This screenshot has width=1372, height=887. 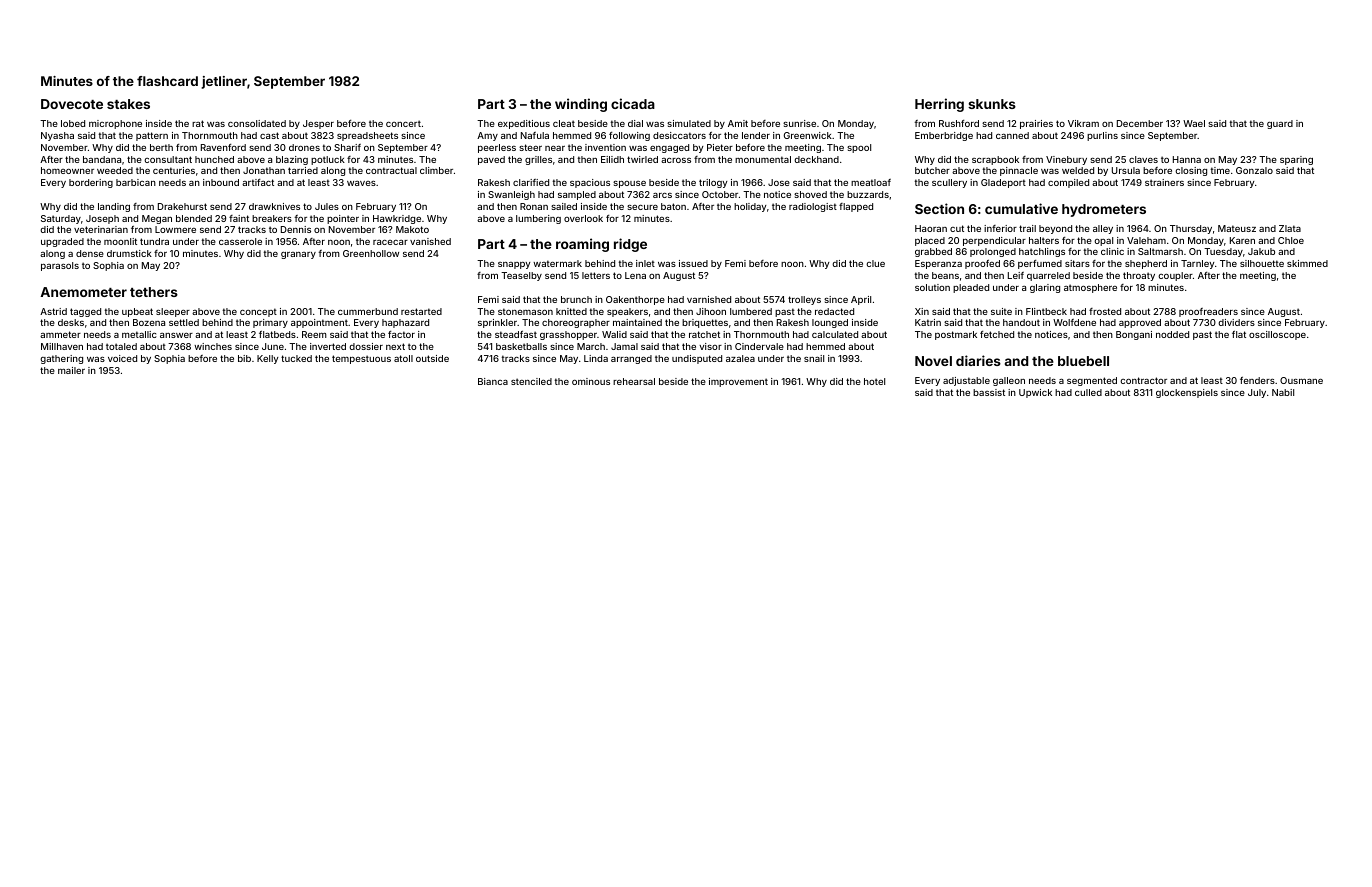 What do you see at coordinates (493, 381) in the screenshot?
I see `Bianca` at bounding box center [493, 381].
